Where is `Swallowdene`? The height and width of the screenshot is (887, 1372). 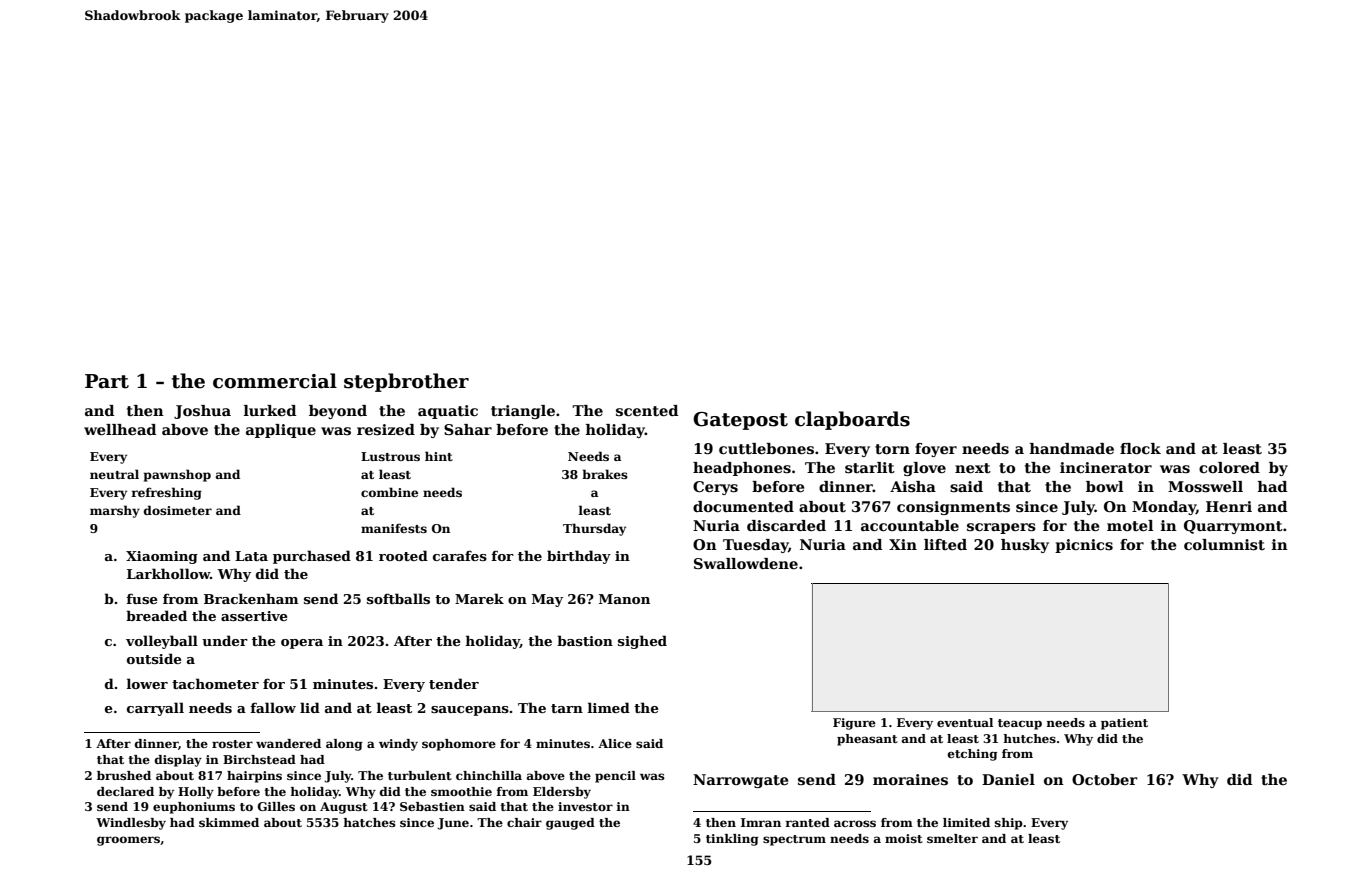 Swallowdene is located at coordinates (746, 563).
